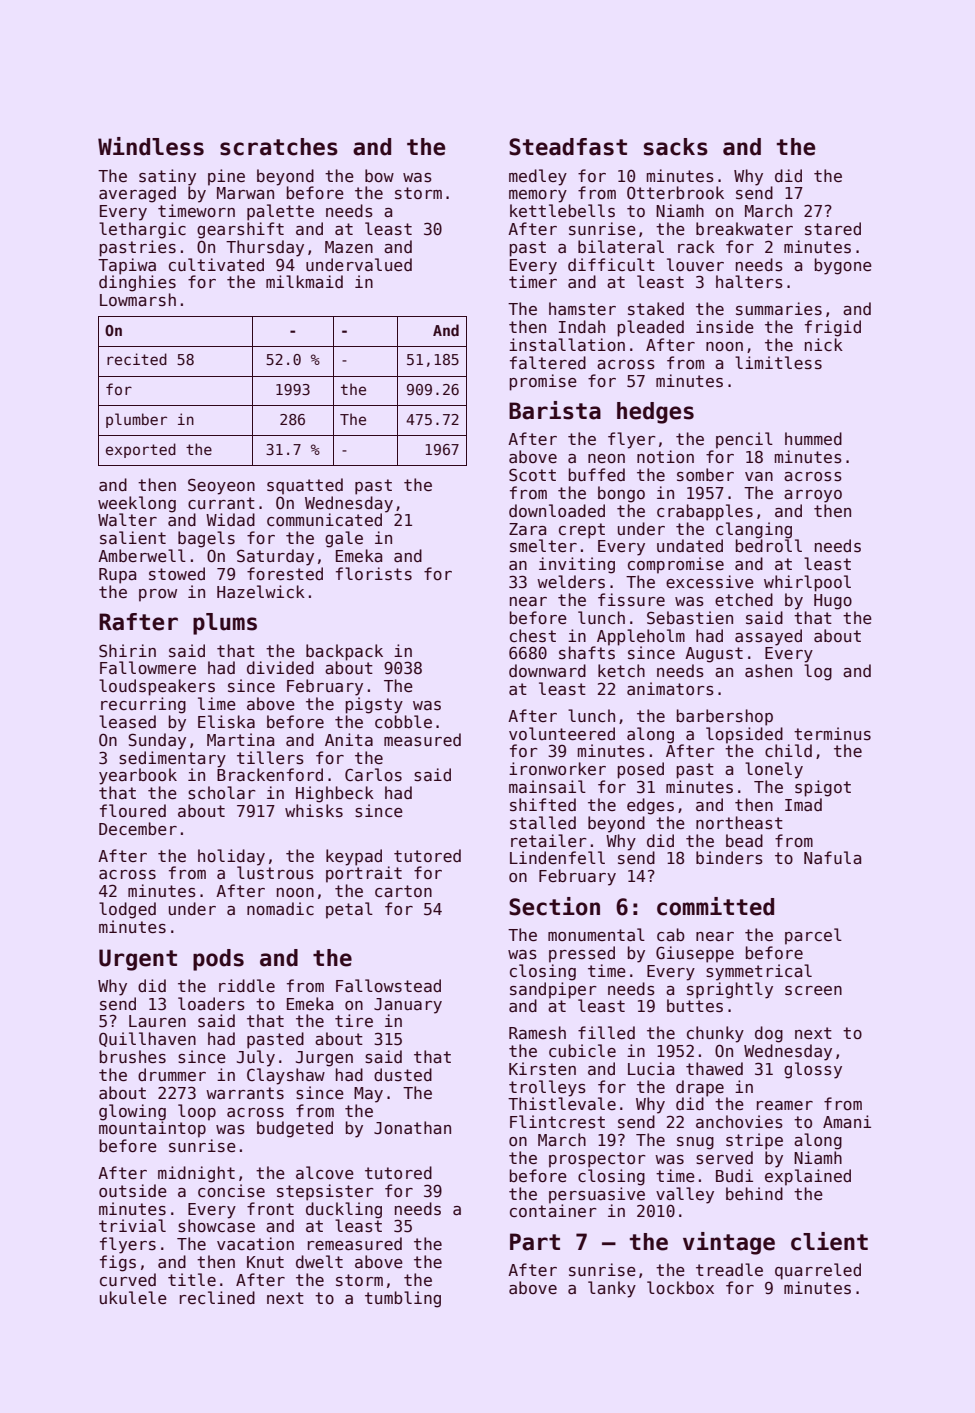  What do you see at coordinates (612, 1289) in the document?
I see `lanky` at bounding box center [612, 1289].
